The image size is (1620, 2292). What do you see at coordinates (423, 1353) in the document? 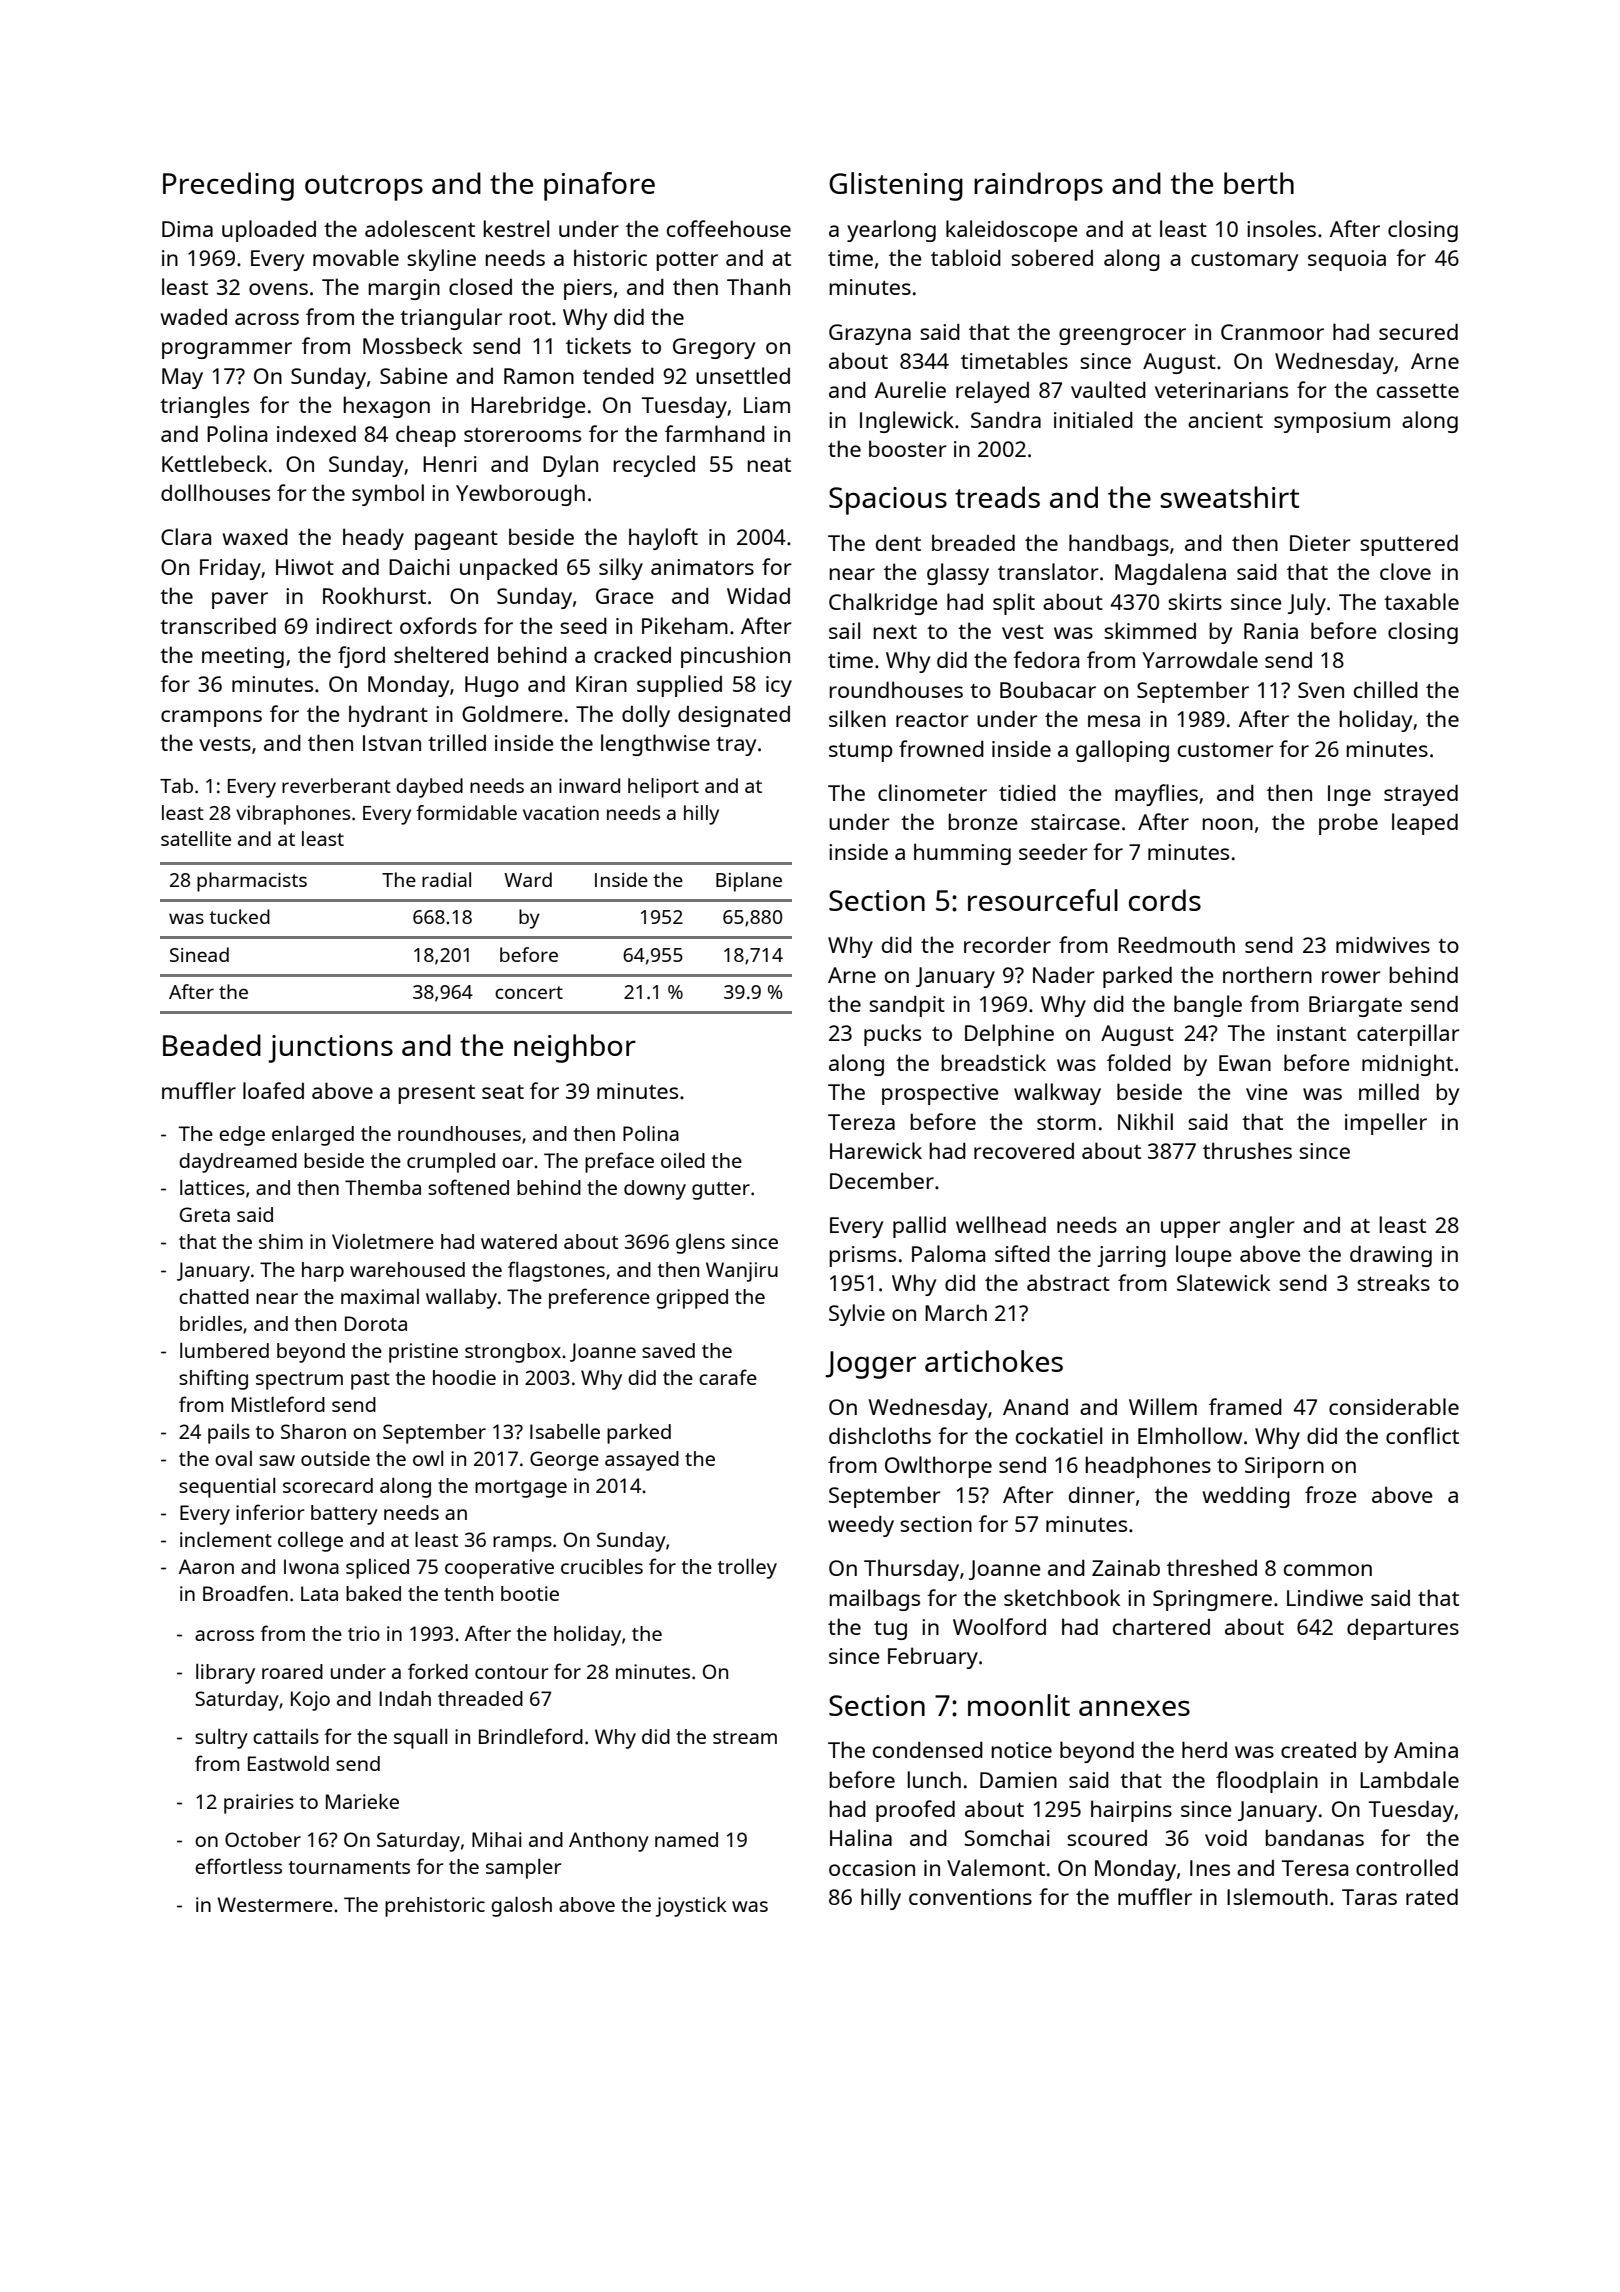
I see `pristine` at bounding box center [423, 1353].
